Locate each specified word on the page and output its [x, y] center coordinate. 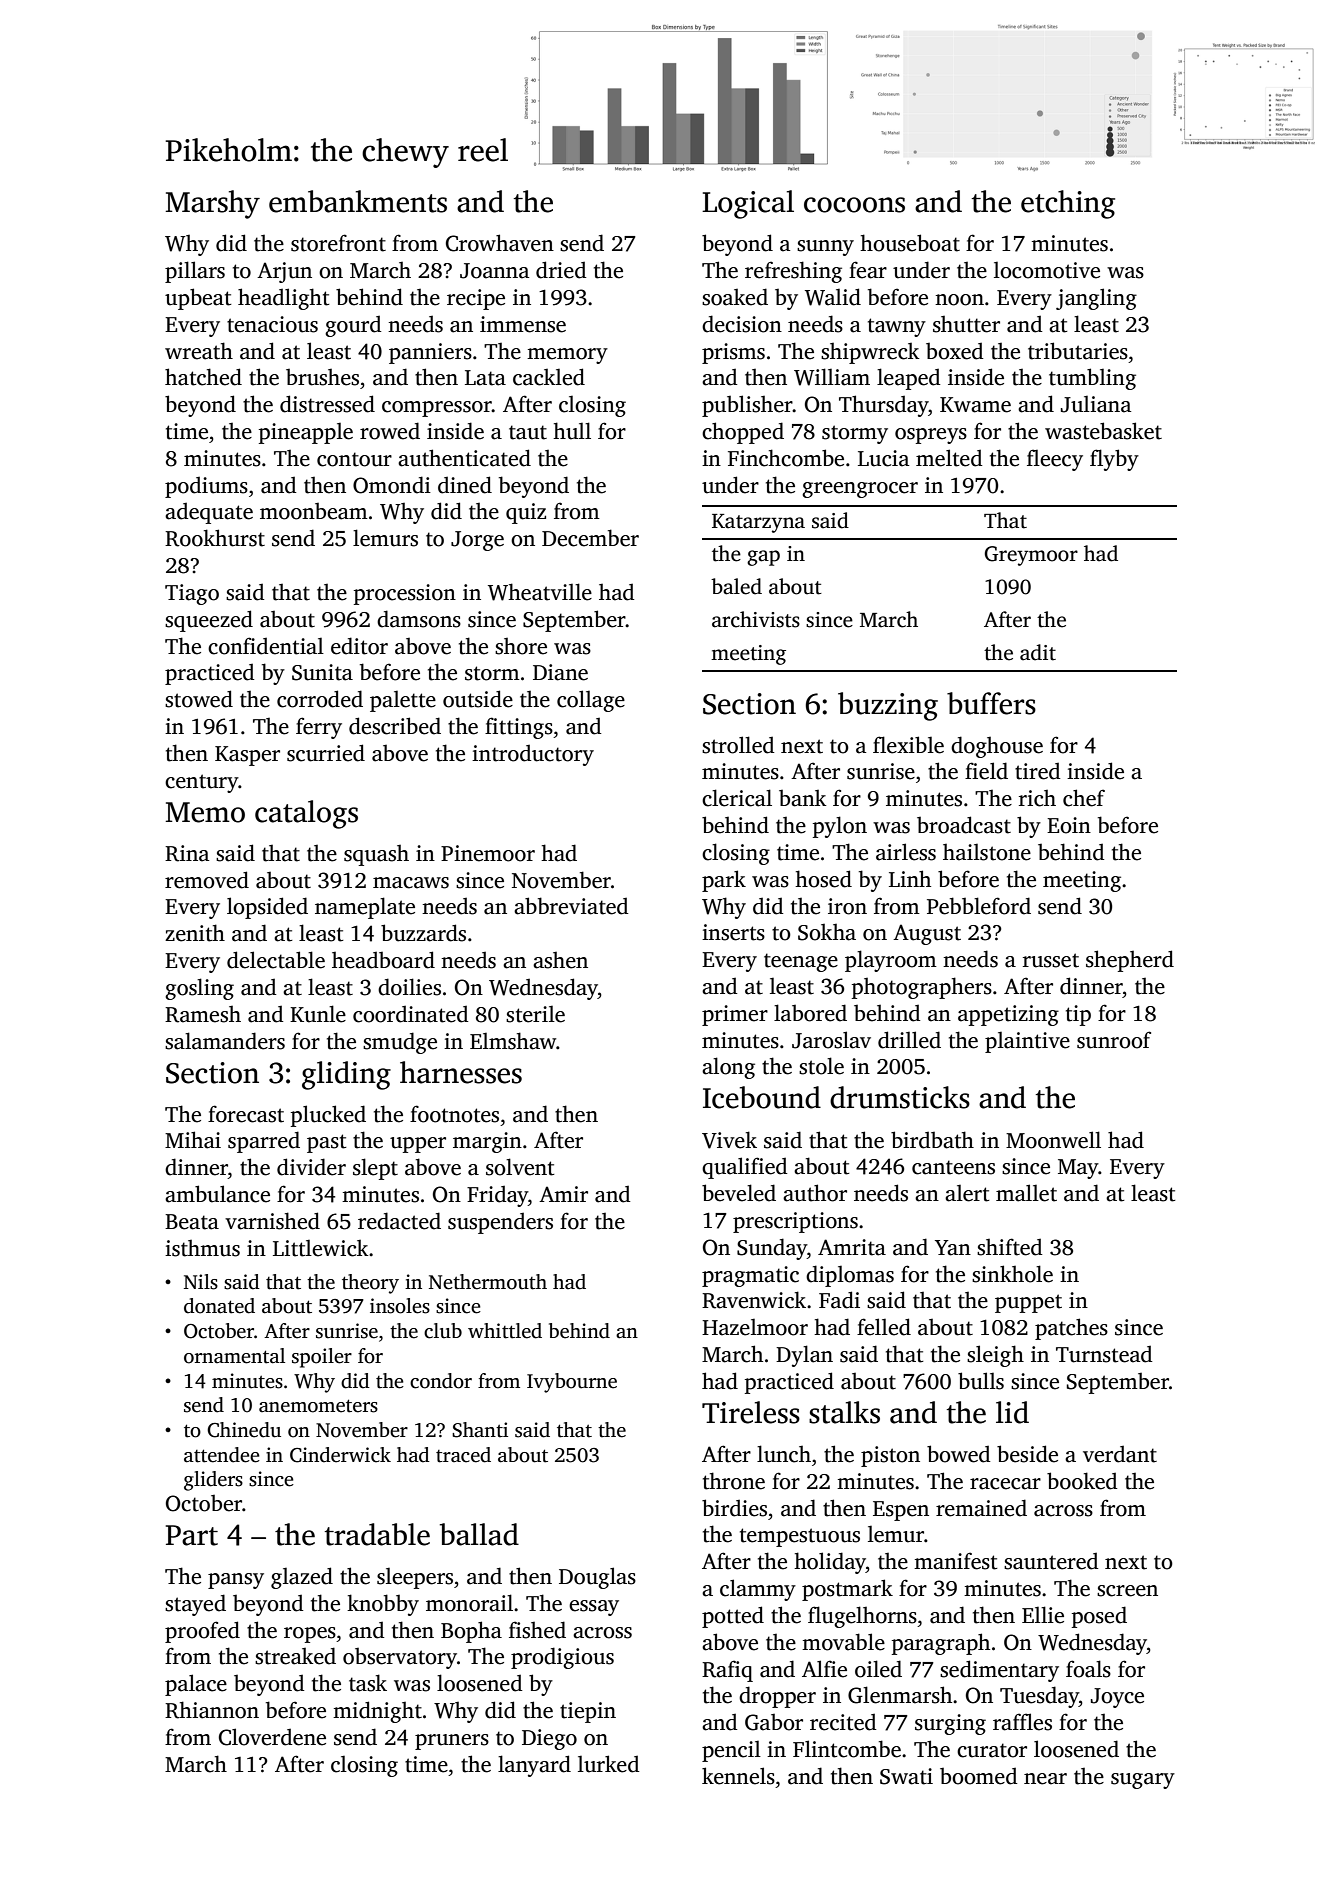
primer [735, 1015]
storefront [338, 243]
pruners [452, 1742]
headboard [383, 960]
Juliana [1096, 404]
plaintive [1027, 1042]
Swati [906, 1776]
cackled [549, 377]
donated [219, 1306]
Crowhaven [500, 243]
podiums [206, 487]
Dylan [804, 1356]
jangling [1096, 299]
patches [1071, 1329]
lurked [609, 1764]
